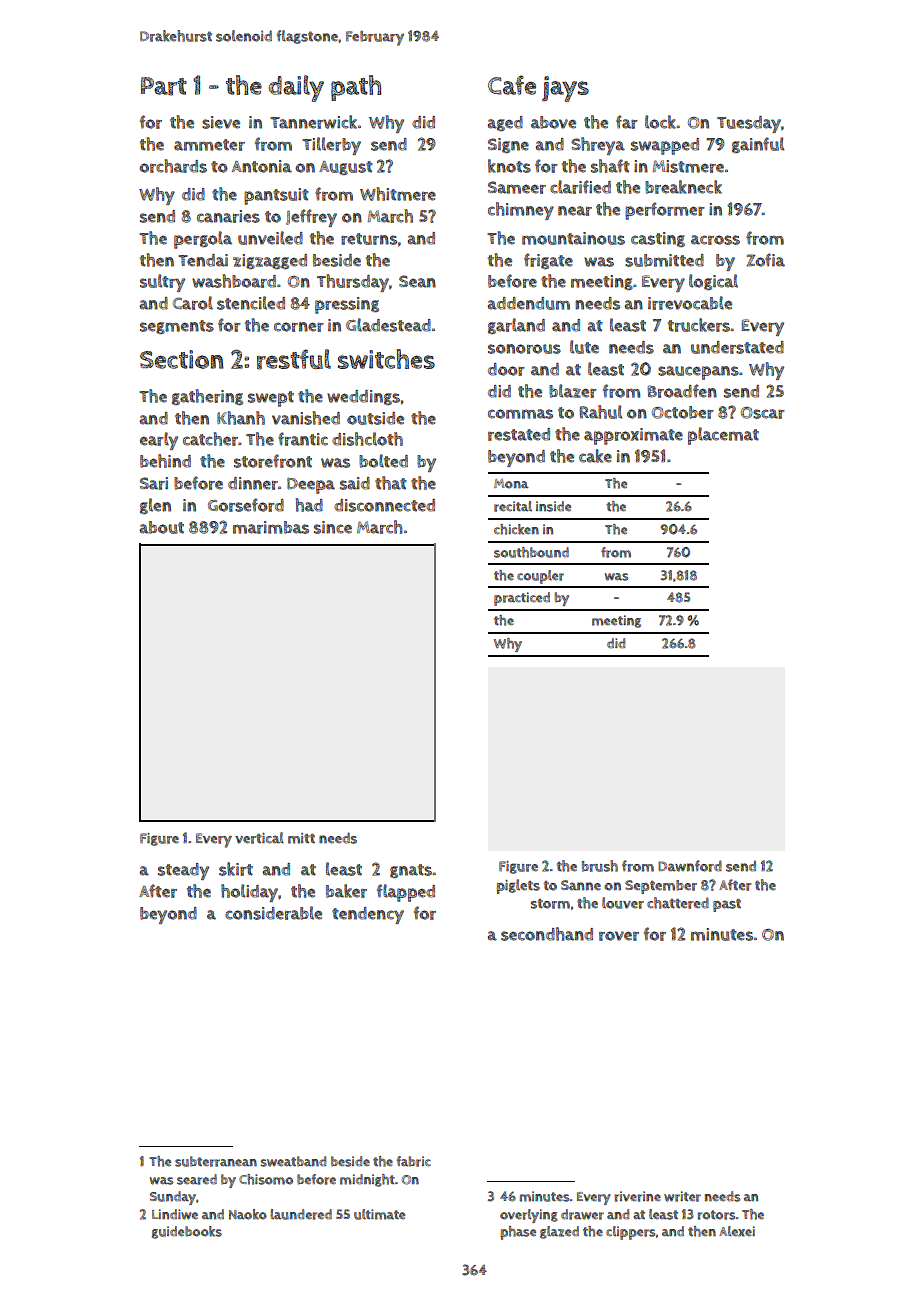 The width and height of the screenshot is (924, 1314). What do you see at coordinates (413, 1161) in the screenshot?
I see `fabric` at bounding box center [413, 1161].
